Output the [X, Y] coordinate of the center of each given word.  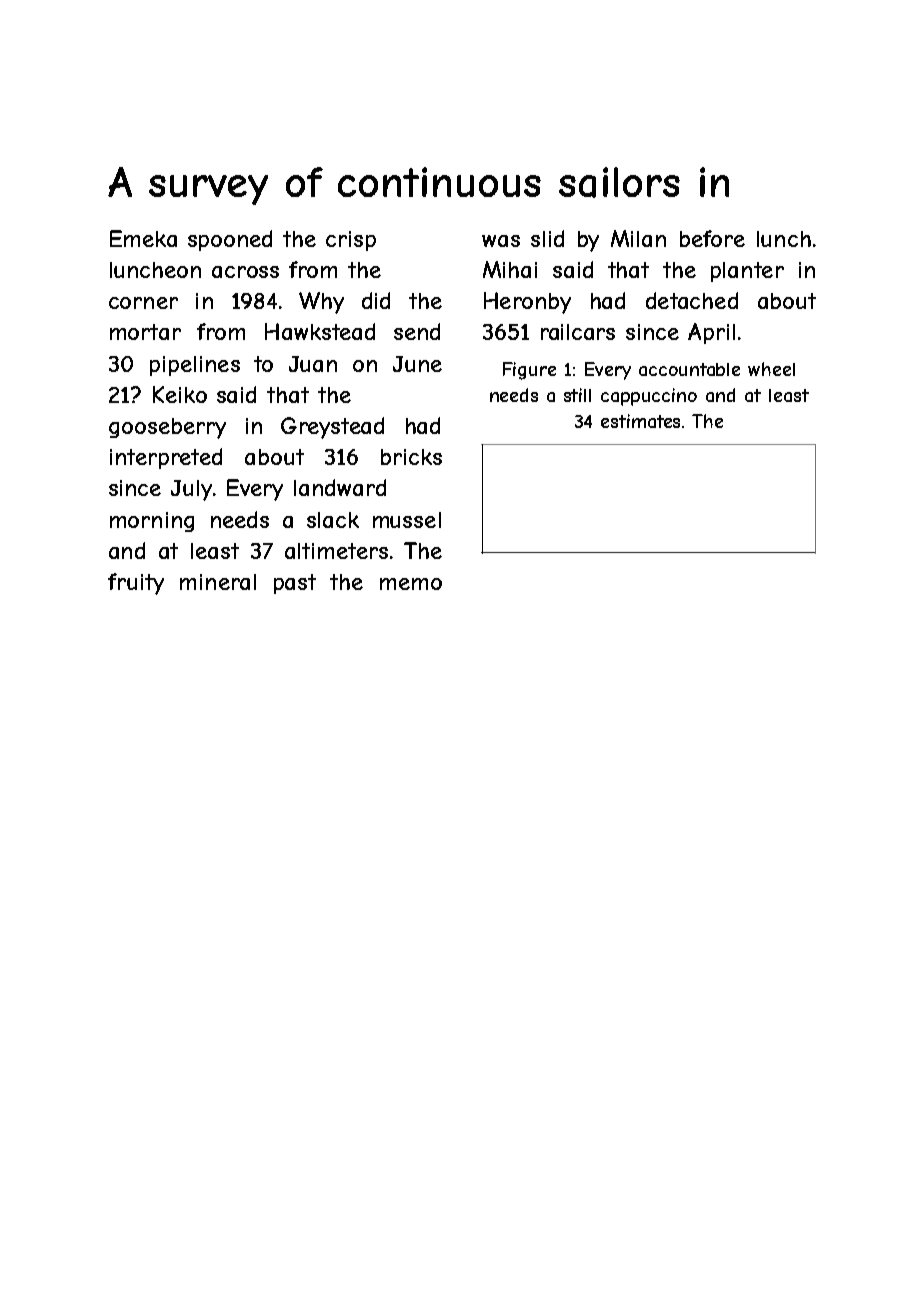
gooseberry [167, 428]
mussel [407, 520]
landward [340, 487]
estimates [640, 421]
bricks [411, 457]
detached [692, 300]
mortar [145, 332]
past [295, 584]
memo [411, 584]
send [417, 331]
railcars [578, 332]
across [245, 272]
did [376, 300]
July [191, 490]
